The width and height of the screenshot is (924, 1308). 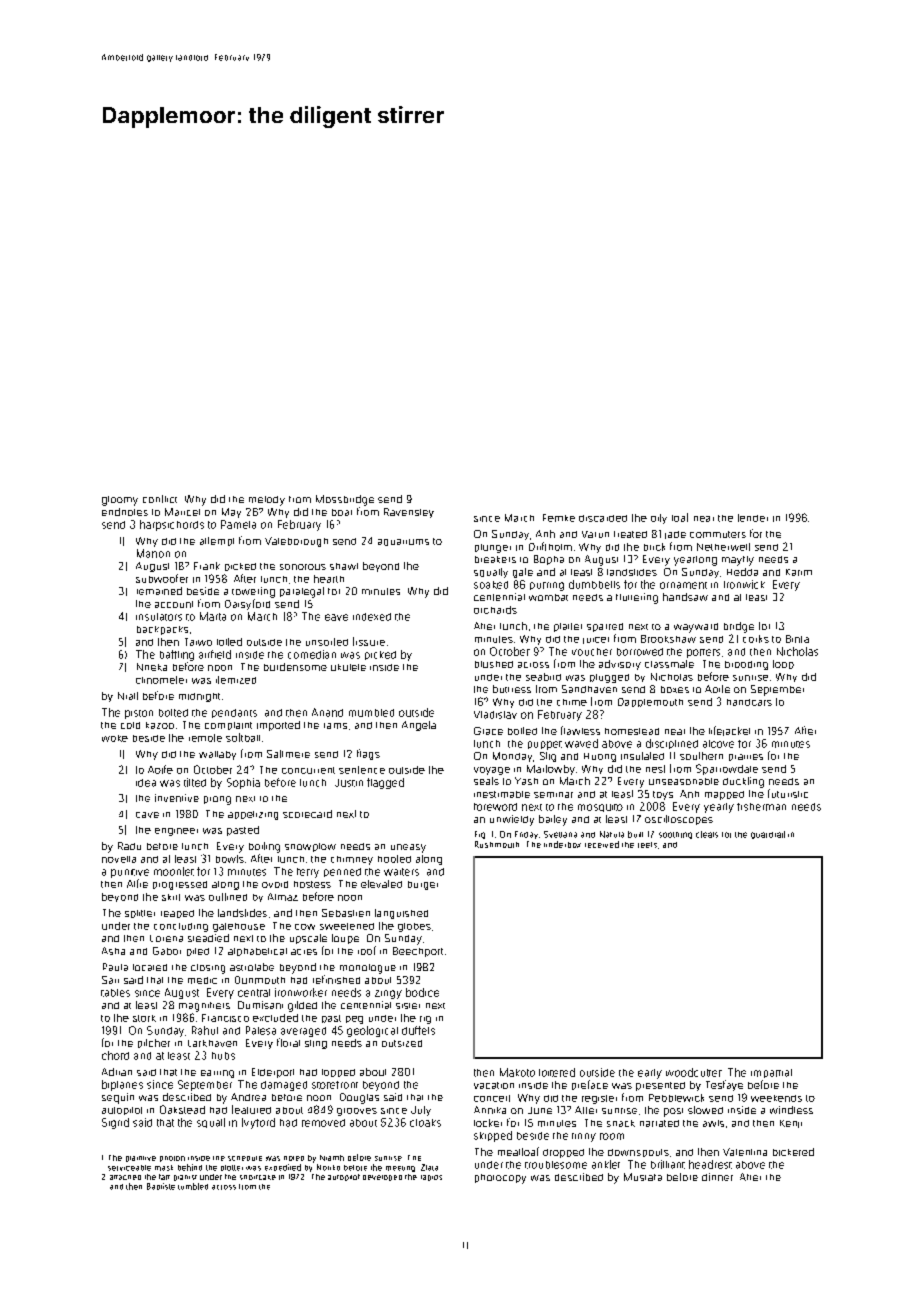 I want to click on mapped, so click(x=724, y=795).
